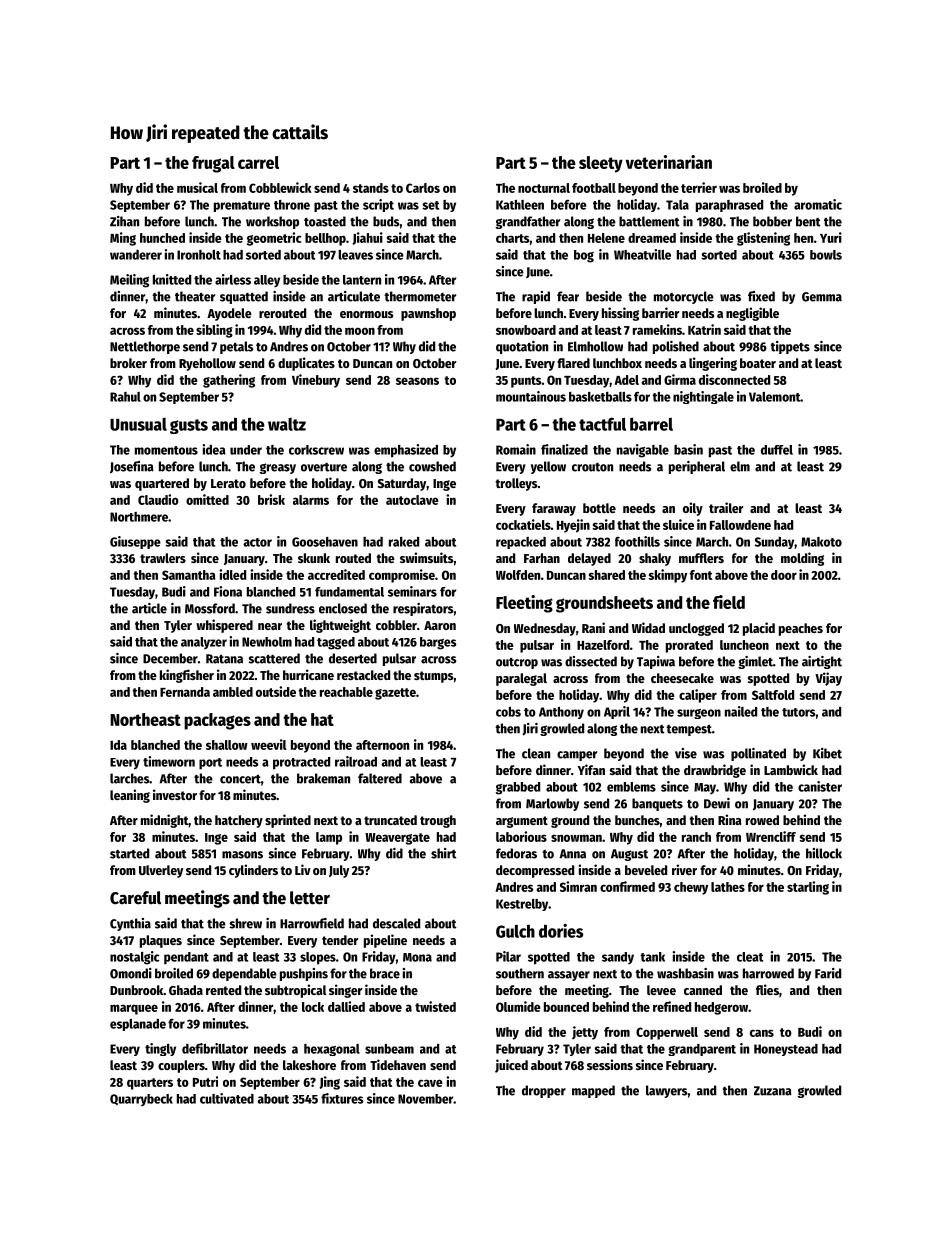  What do you see at coordinates (698, 696) in the page?
I see `caliper` at bounding box center [698, 696].
